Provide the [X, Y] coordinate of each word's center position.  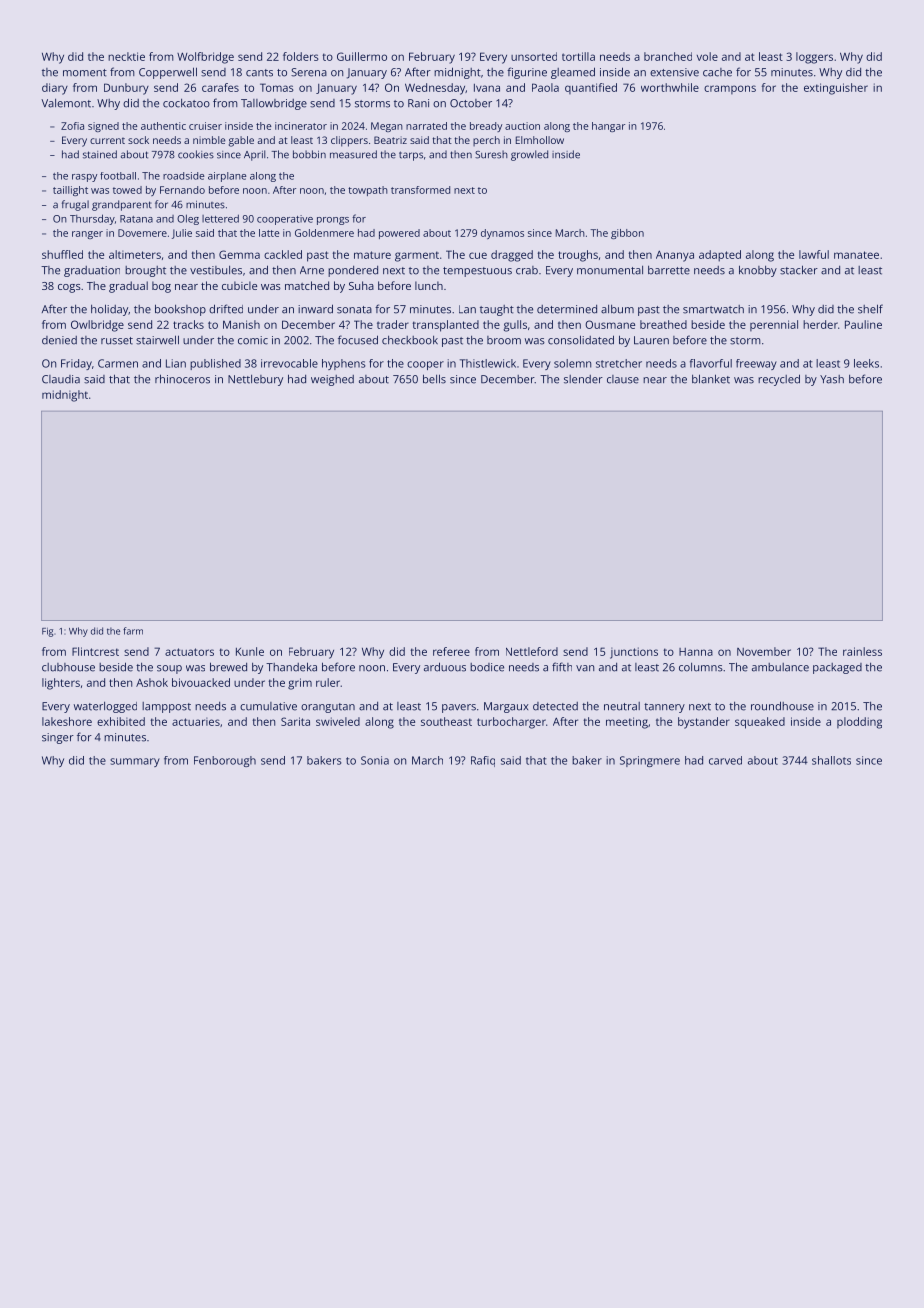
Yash [832, 379]
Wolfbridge [205, 58]
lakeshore [67, 721]
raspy [84, 178]
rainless [862, 651]
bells [434, 379]
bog [161, 287]
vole [707, 56]
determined [567, 309]
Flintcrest [95, 651]
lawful [814, 254]
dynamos [502, 234]
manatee [856, 255]
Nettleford [532, 651]
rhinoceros [182, 379]
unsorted [534, 56]
